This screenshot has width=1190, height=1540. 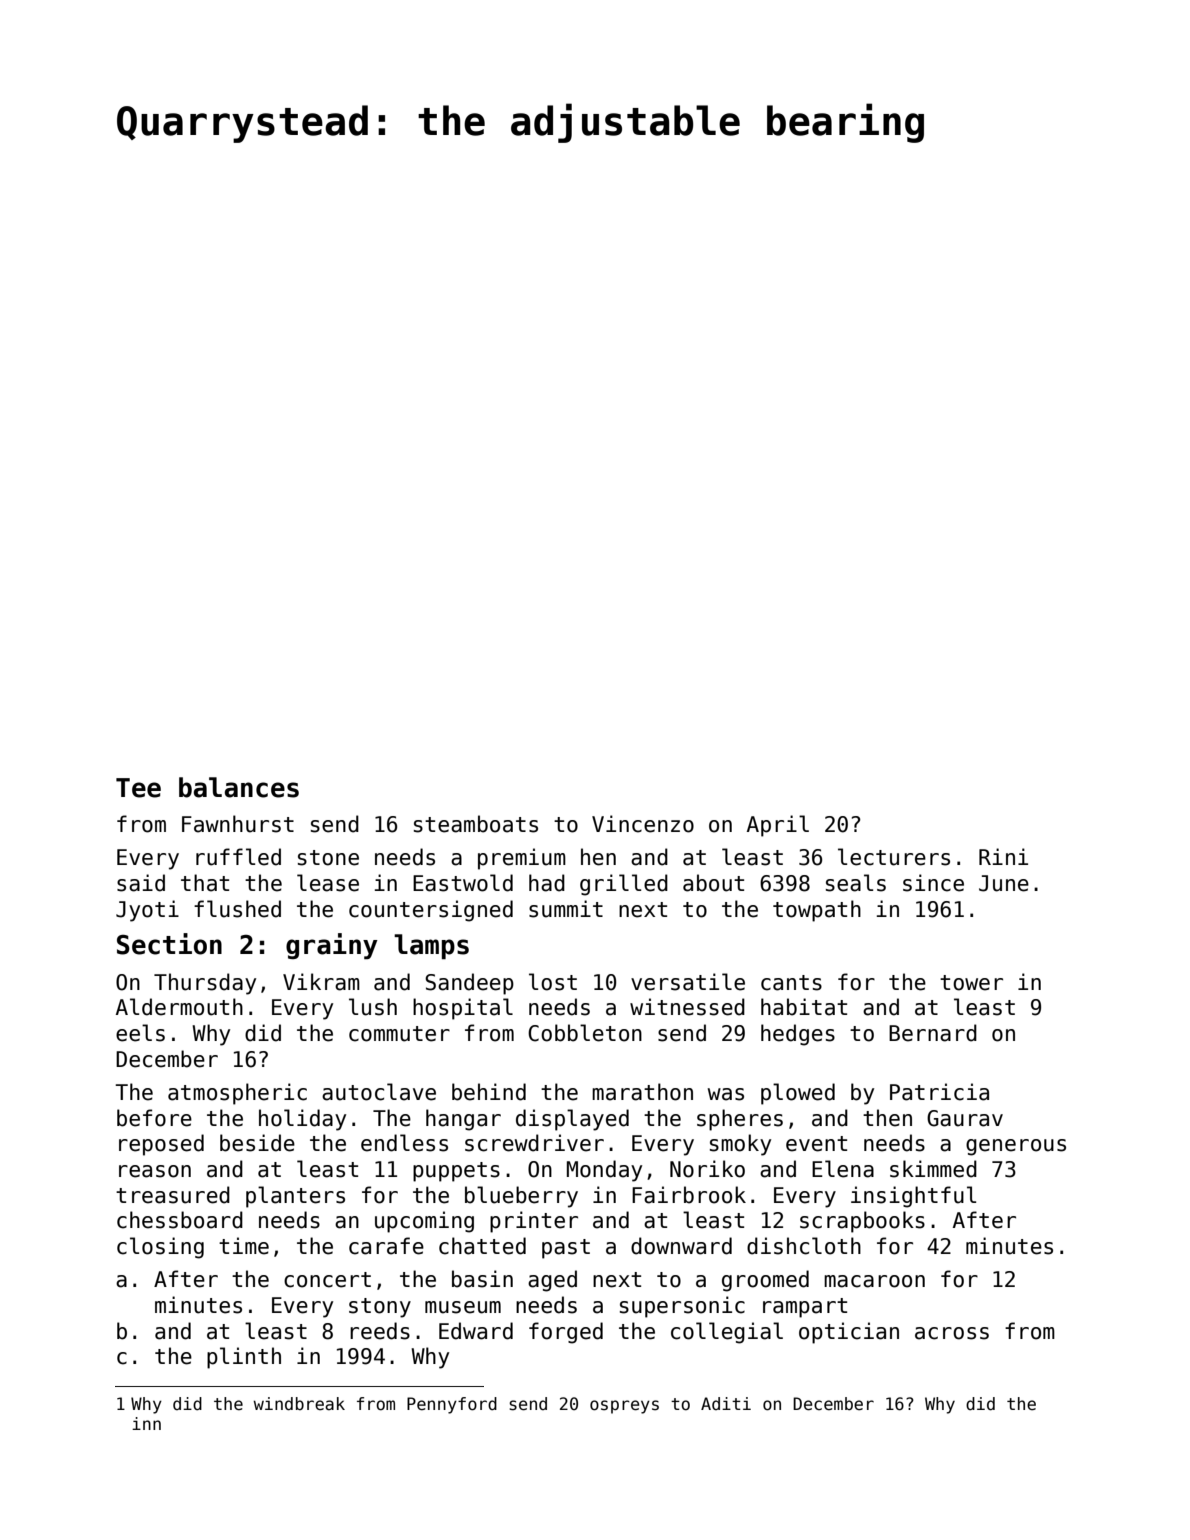 What do you see at coordinates (643, 824) in the screenshot?
I see `Vincenzo` at bounding box center [643, 824].
